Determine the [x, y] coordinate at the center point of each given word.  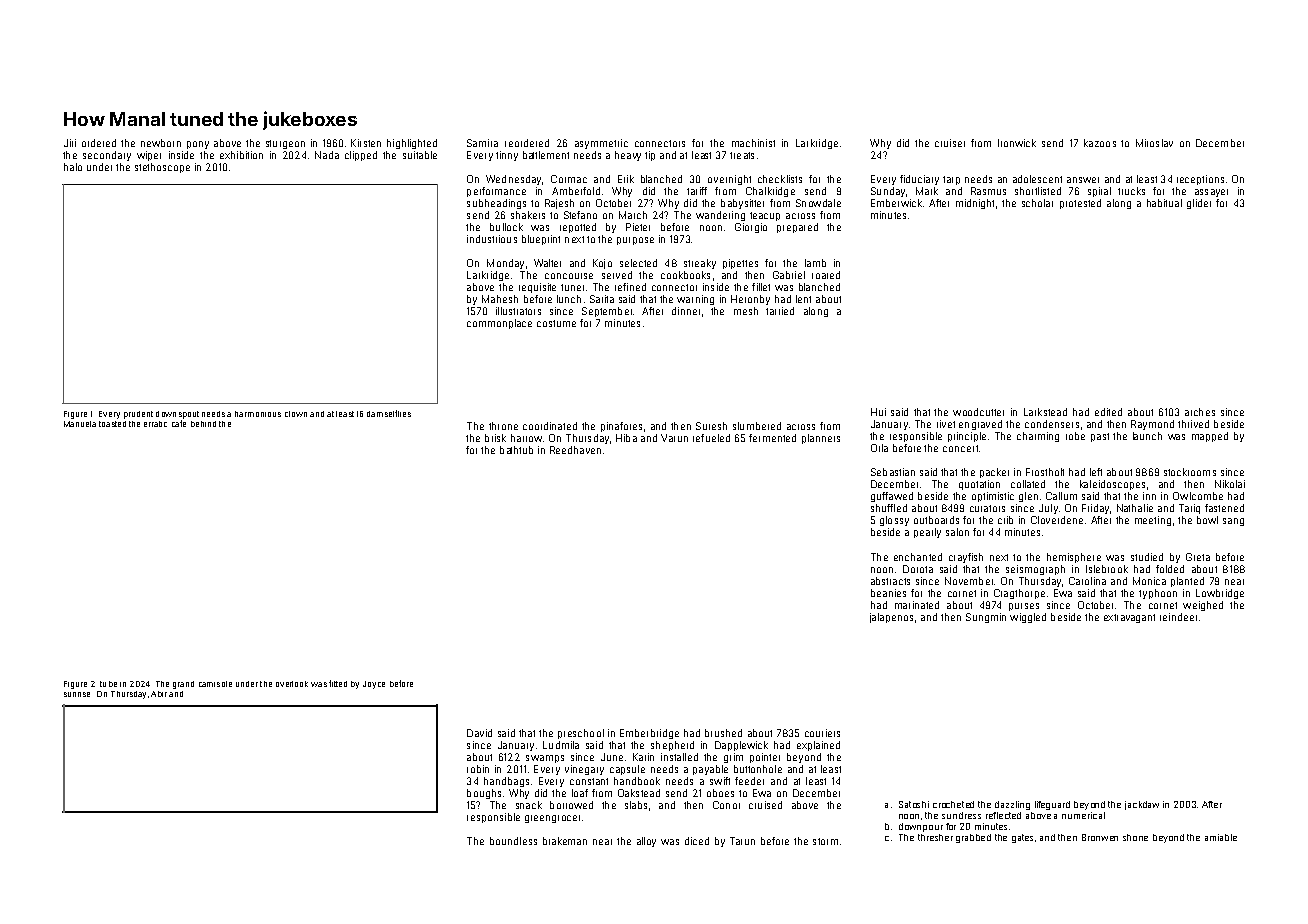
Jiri [70, 143]
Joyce [374, 685]
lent [803, 299]
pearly [927, 533]
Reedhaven [575, 450]
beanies [888, 593]
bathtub [516, 450]
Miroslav [1154, 143]
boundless [513, 841]
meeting [1153, 521]
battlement [546, 155]
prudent [138, 415]
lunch [569, 299]
